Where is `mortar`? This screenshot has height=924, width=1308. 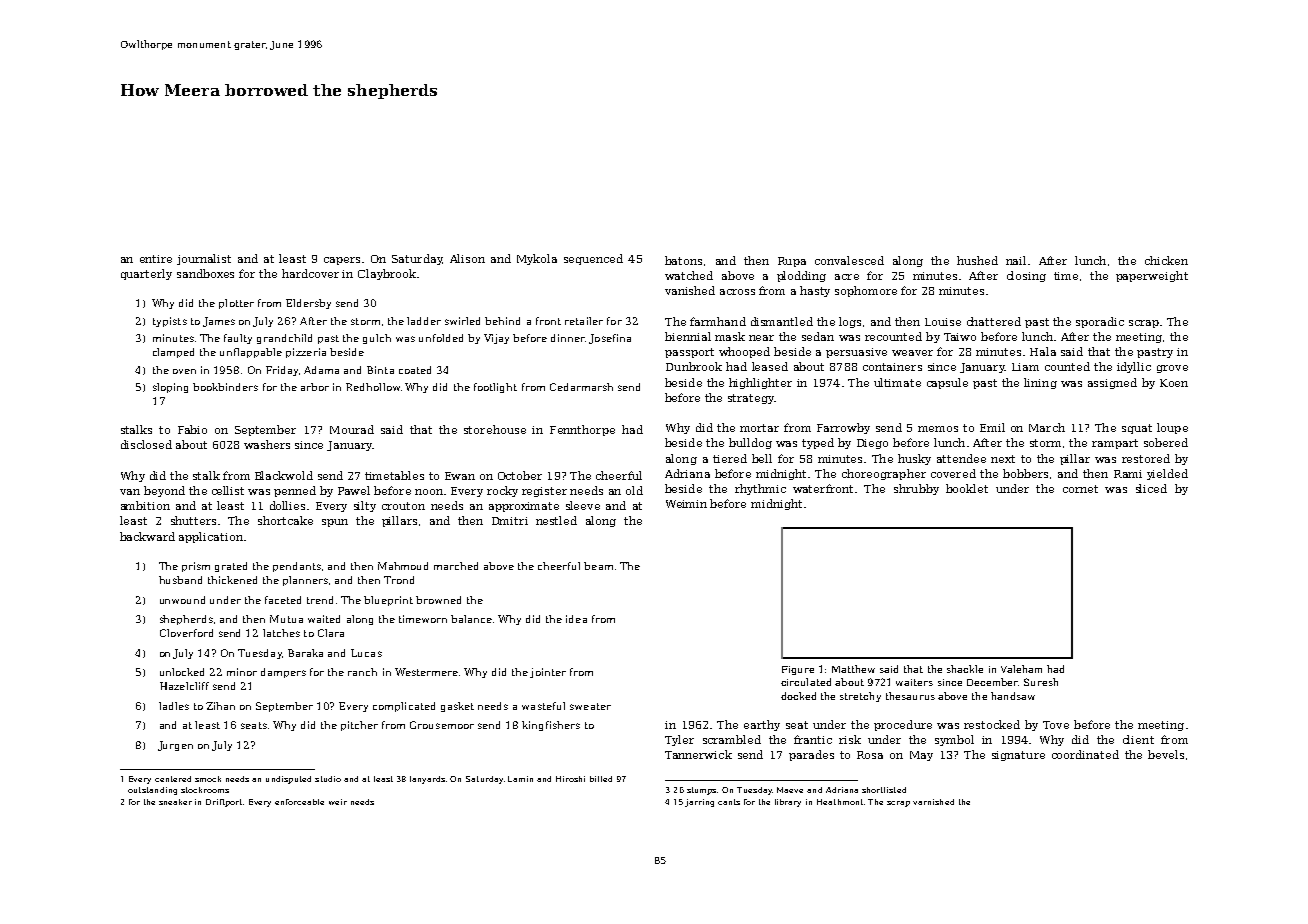 mortar is located at coordinates (759, 428).
